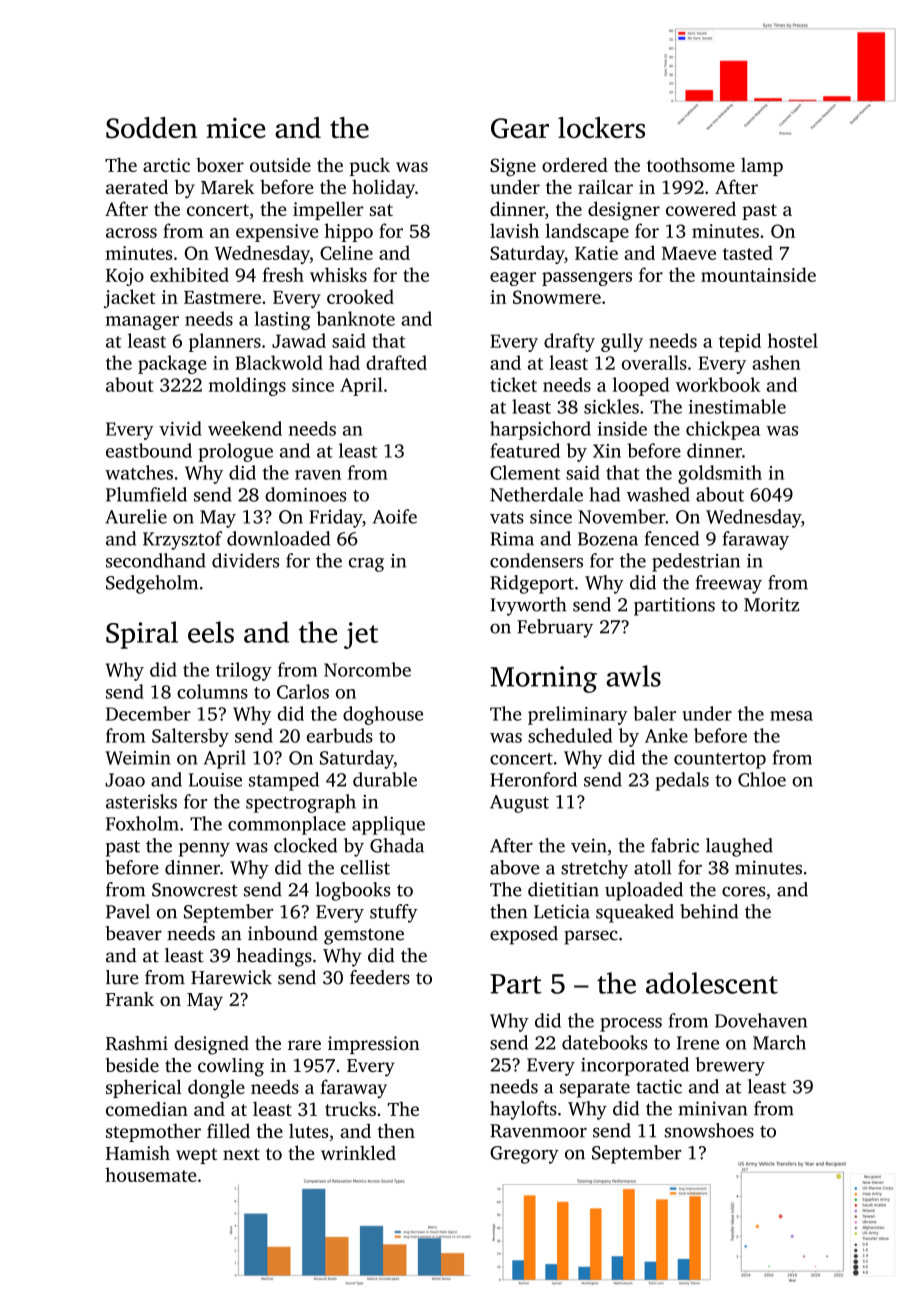 The width and height of the page is (924, 1311). I want to click on penny, so click(204, 850).
